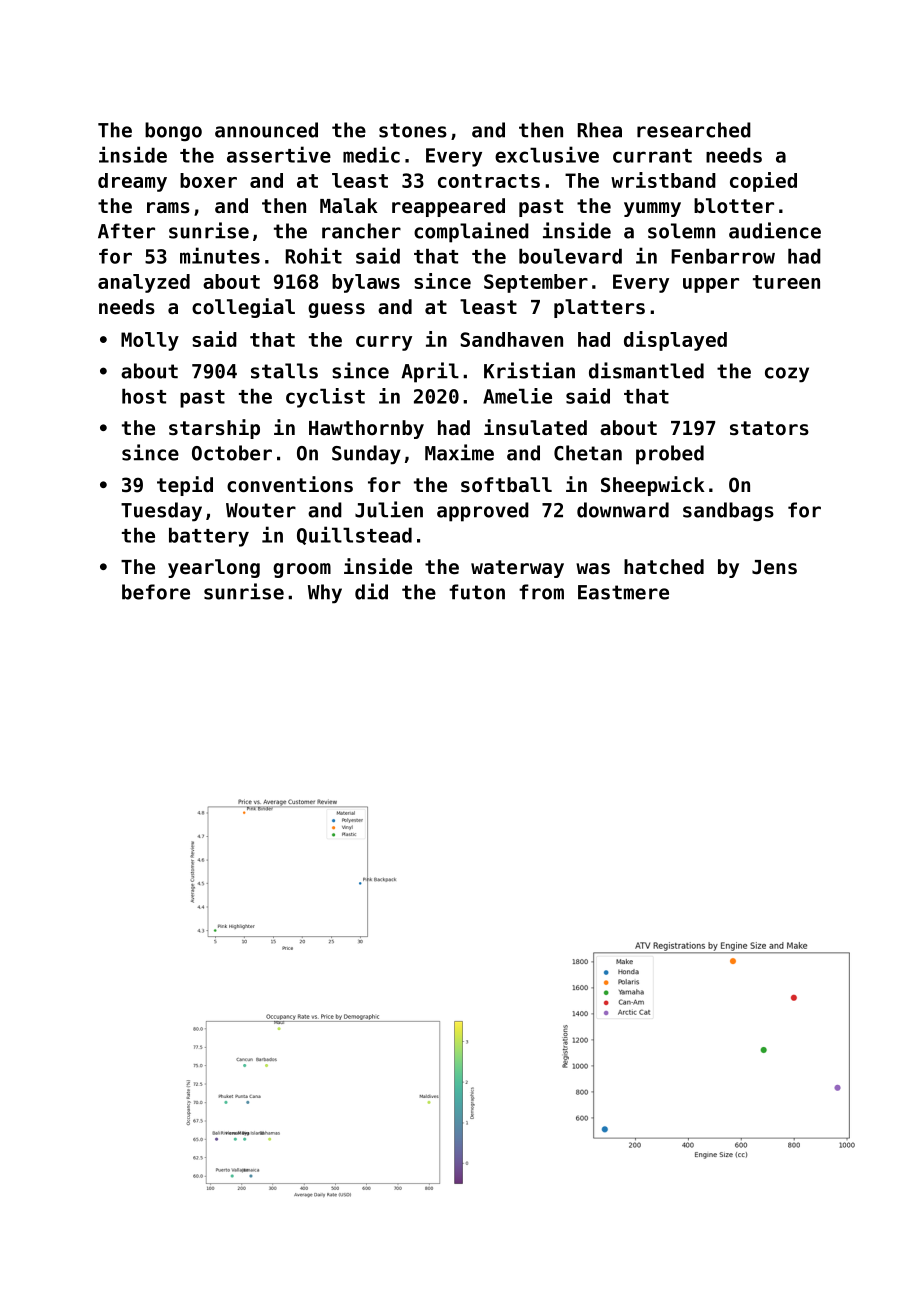  I want to click on futon, so click(477, 592).
